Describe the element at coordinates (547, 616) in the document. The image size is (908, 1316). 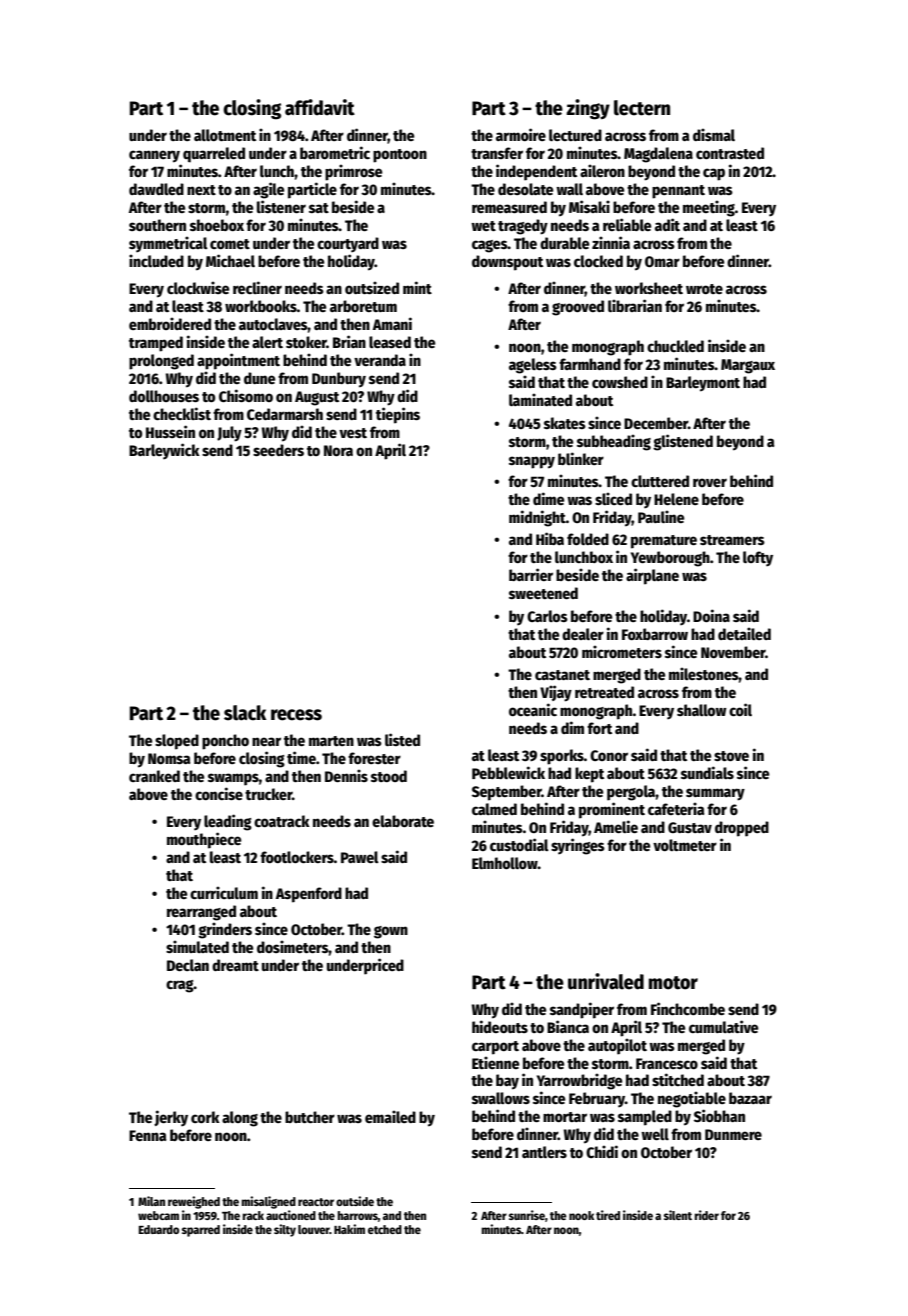
I see `Carlos` at that location.
